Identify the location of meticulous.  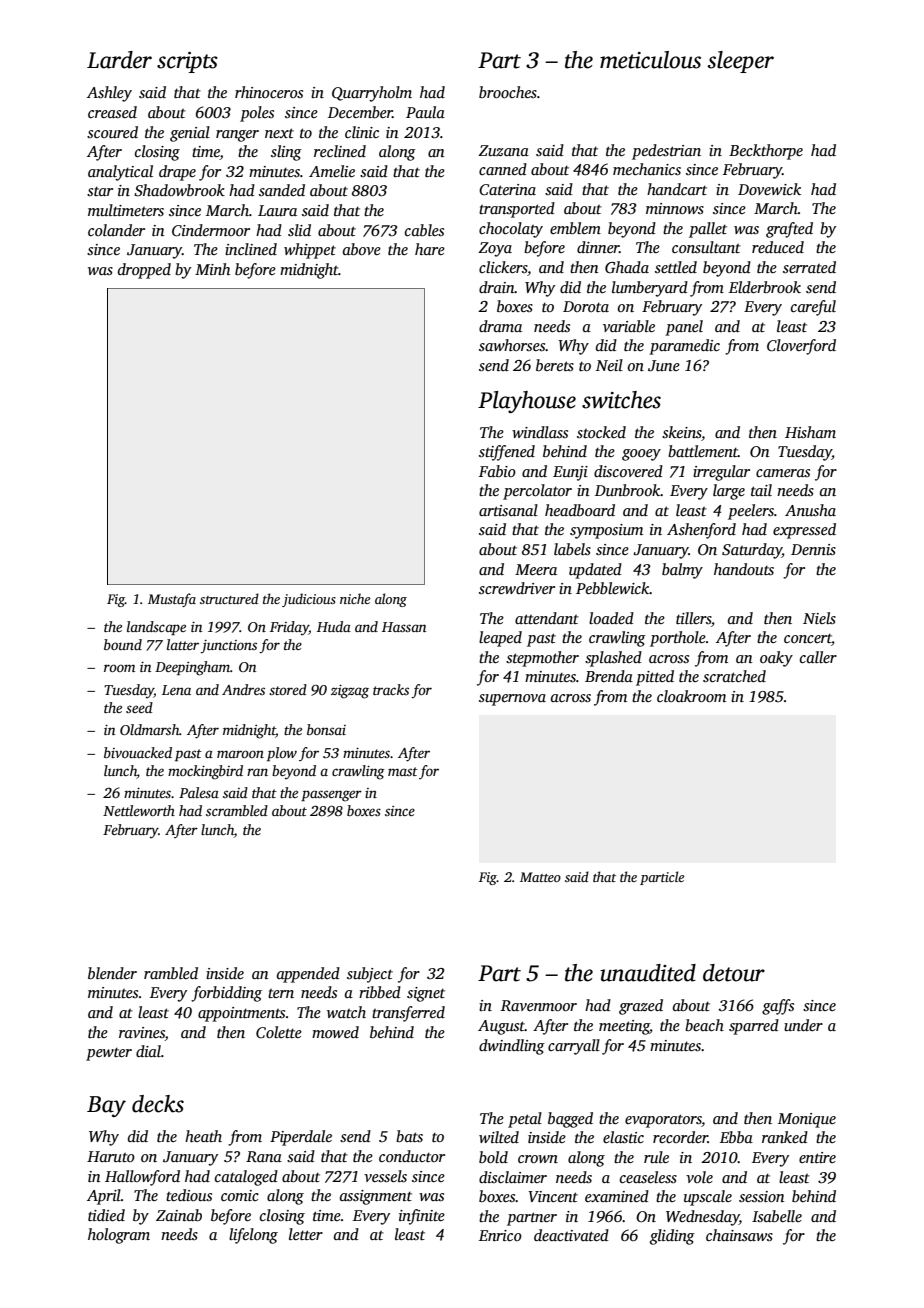
(650, 60).
